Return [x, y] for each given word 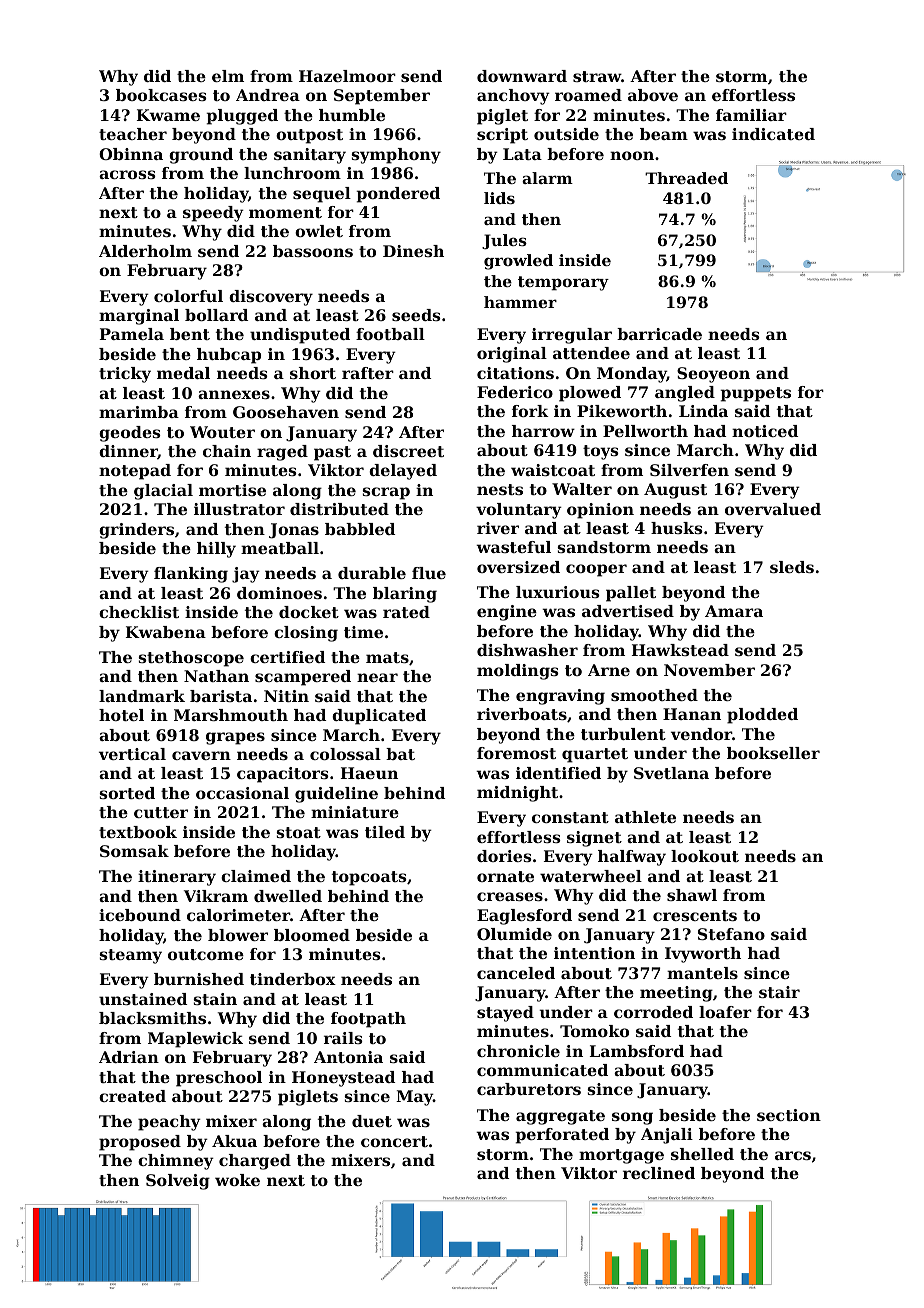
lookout [705, 856]
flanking [191, 575]
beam [664, 134]
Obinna [131, 154]
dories [504, 856]
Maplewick [195, 1040]
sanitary [310, 156]
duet [372, 1121]
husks [677, 528]
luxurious [558, 592]
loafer [725, 1012]
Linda [703, 411]
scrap [386, 493]
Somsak [134, 851]
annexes [234, 394]
